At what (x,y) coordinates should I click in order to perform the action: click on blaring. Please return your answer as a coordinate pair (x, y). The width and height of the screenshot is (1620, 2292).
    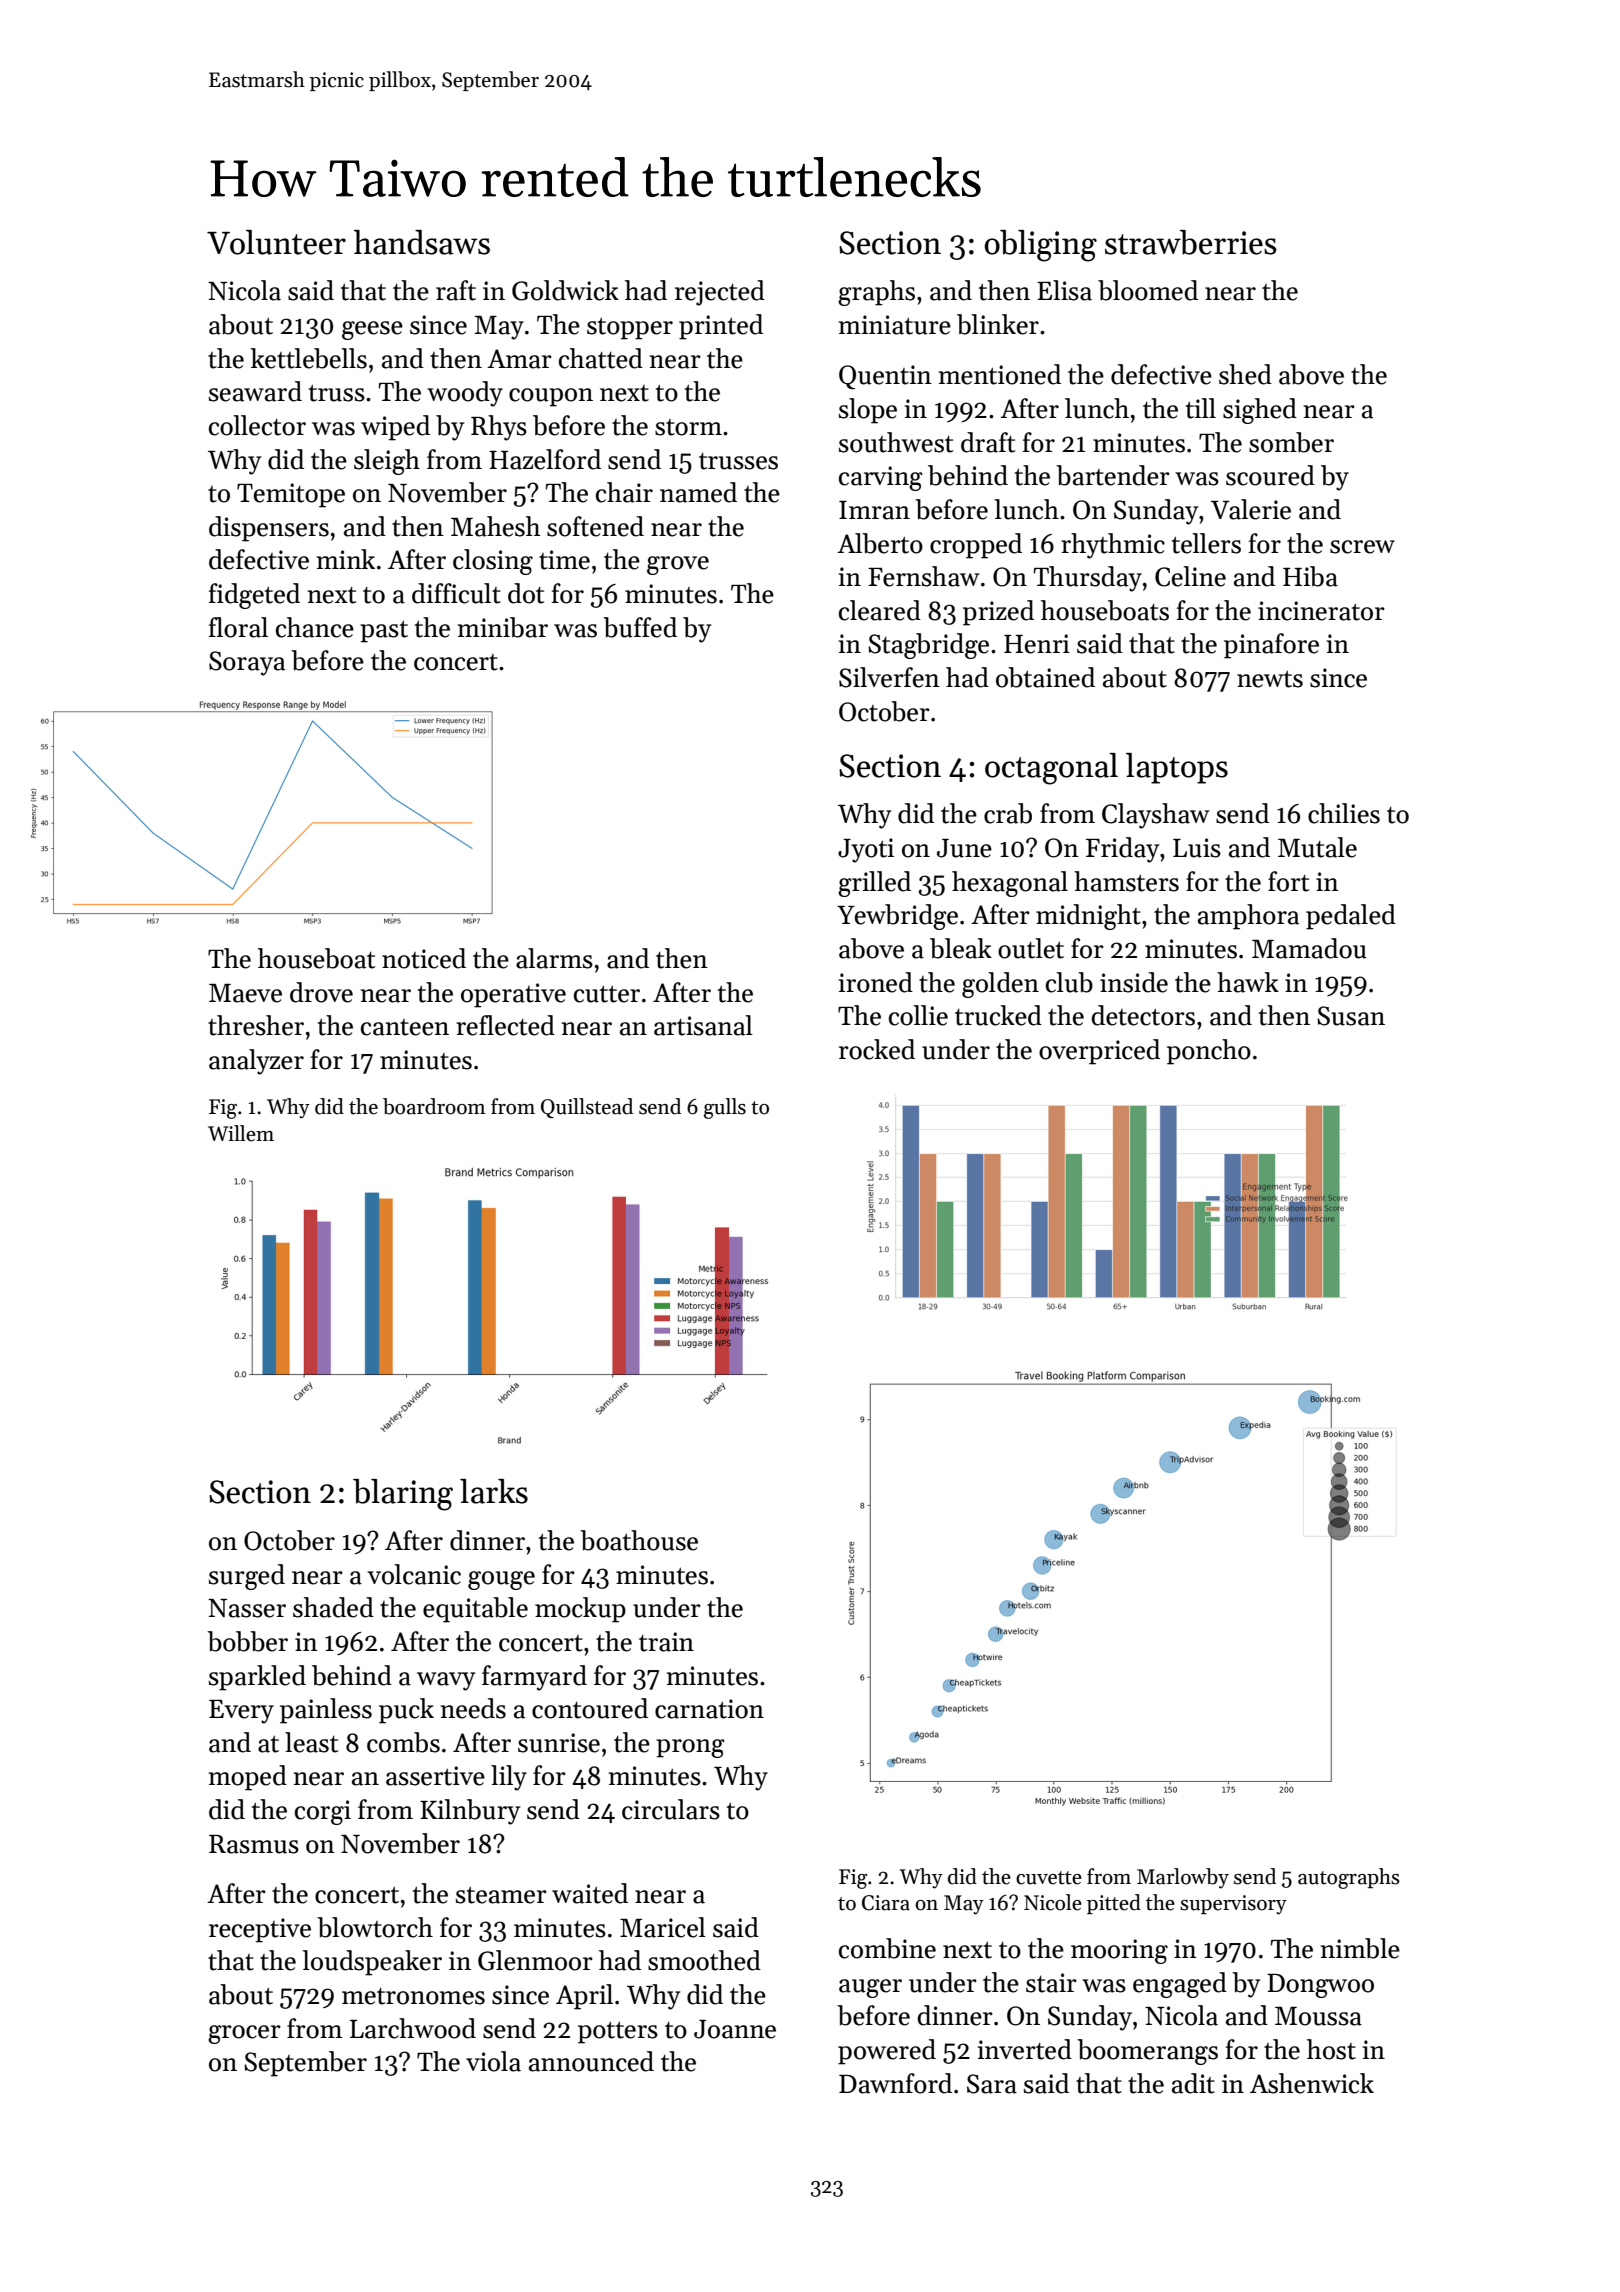
    Looking at the image, I should click on (403, 1495).
